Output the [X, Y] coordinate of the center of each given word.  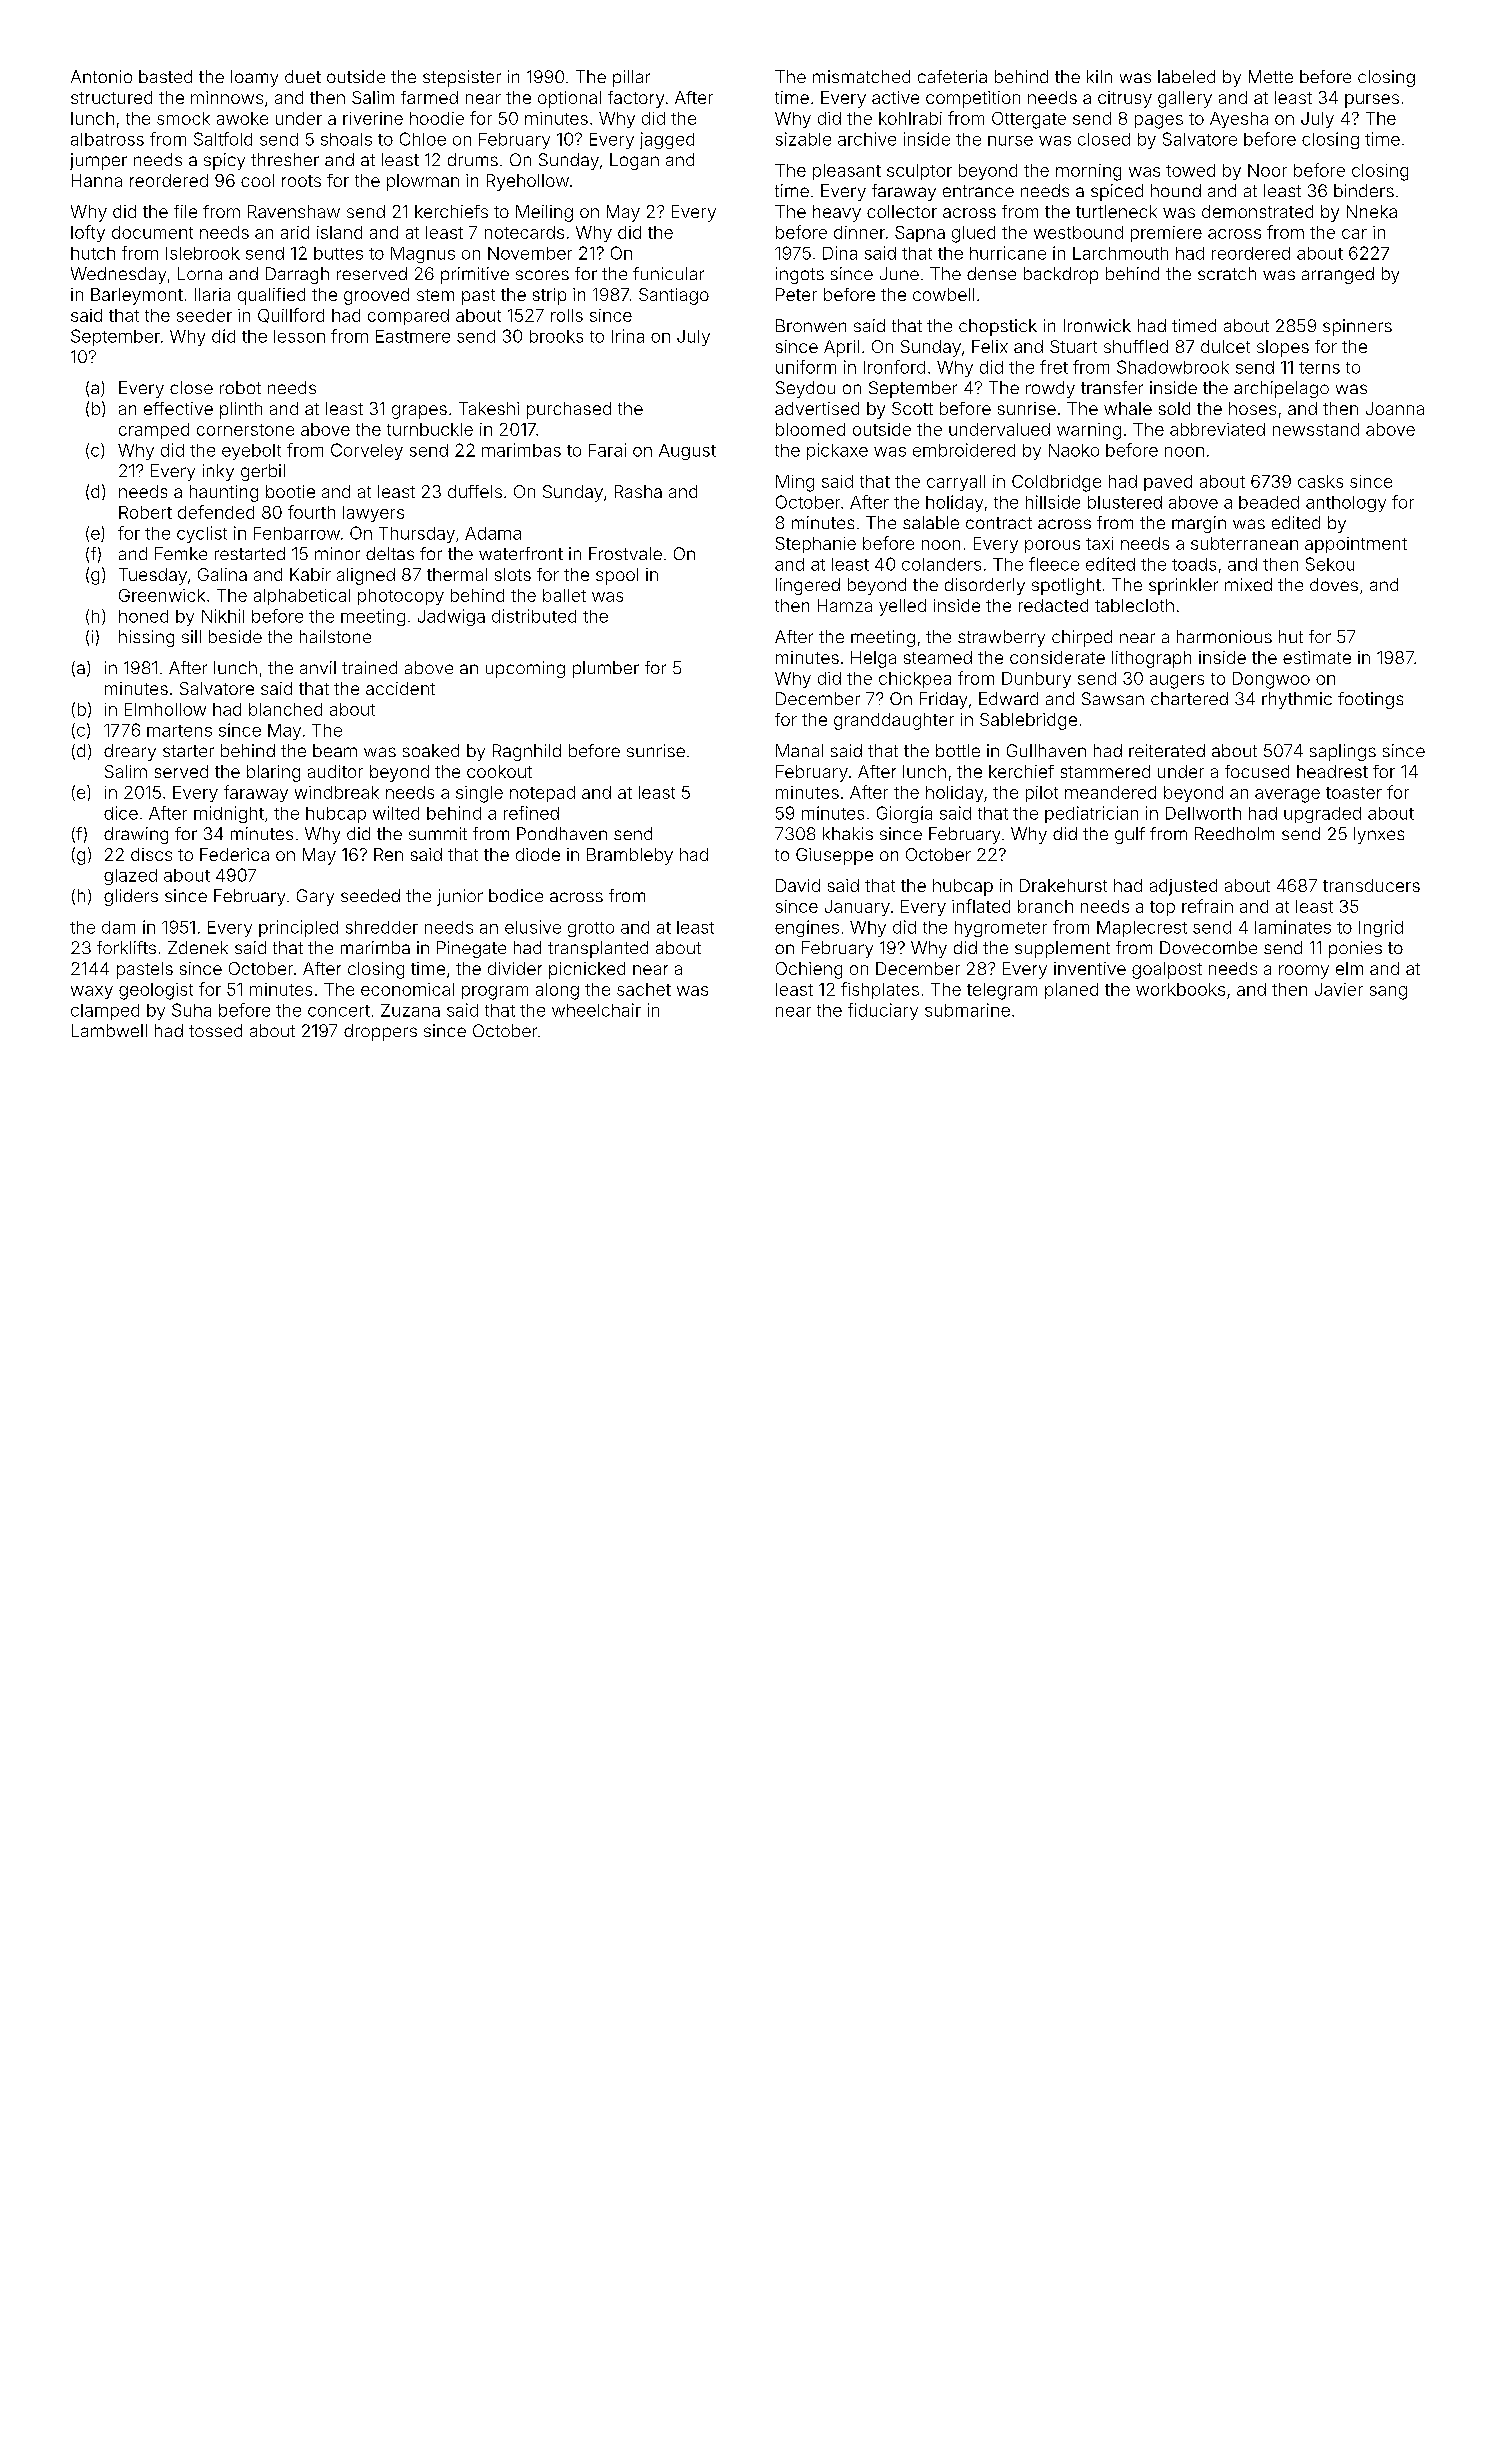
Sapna [920, 234]
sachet [644, 989]
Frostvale [625, 553]
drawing [136, 835]
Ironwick [1097, 325]
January [857, 908]
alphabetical [302, 597]
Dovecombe [1208, 947]
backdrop [1061, 275]
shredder [382, 927]
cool [257, 180]
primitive [475, 275]
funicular [668, 273]
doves [1334, 584]
